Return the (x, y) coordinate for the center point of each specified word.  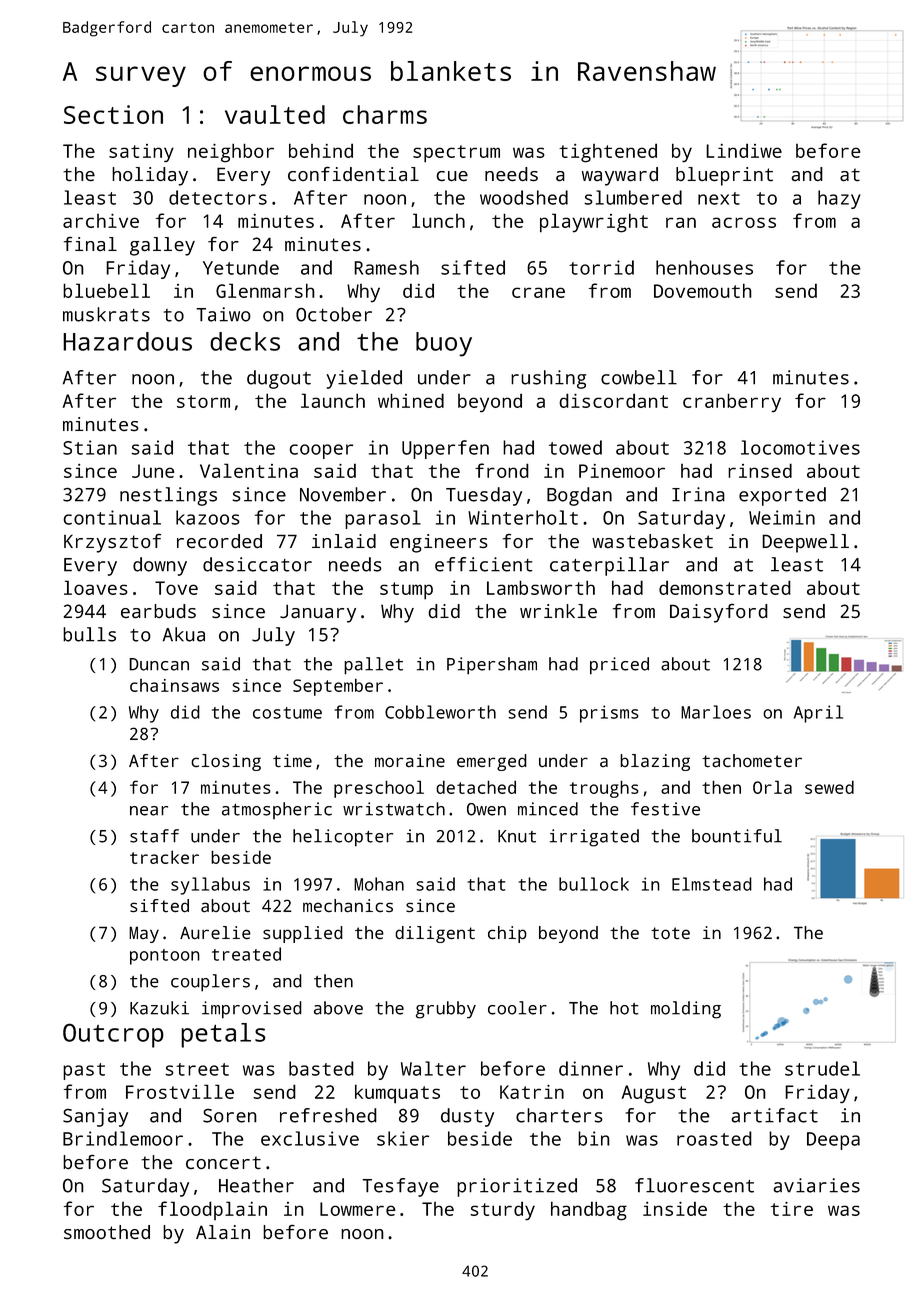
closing (226, 762)
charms (385, 114)
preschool (379, 789)
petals (223, 1035)
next (719, 198)
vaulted (275, 114)
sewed (829, 787)
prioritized (517, 1187)
